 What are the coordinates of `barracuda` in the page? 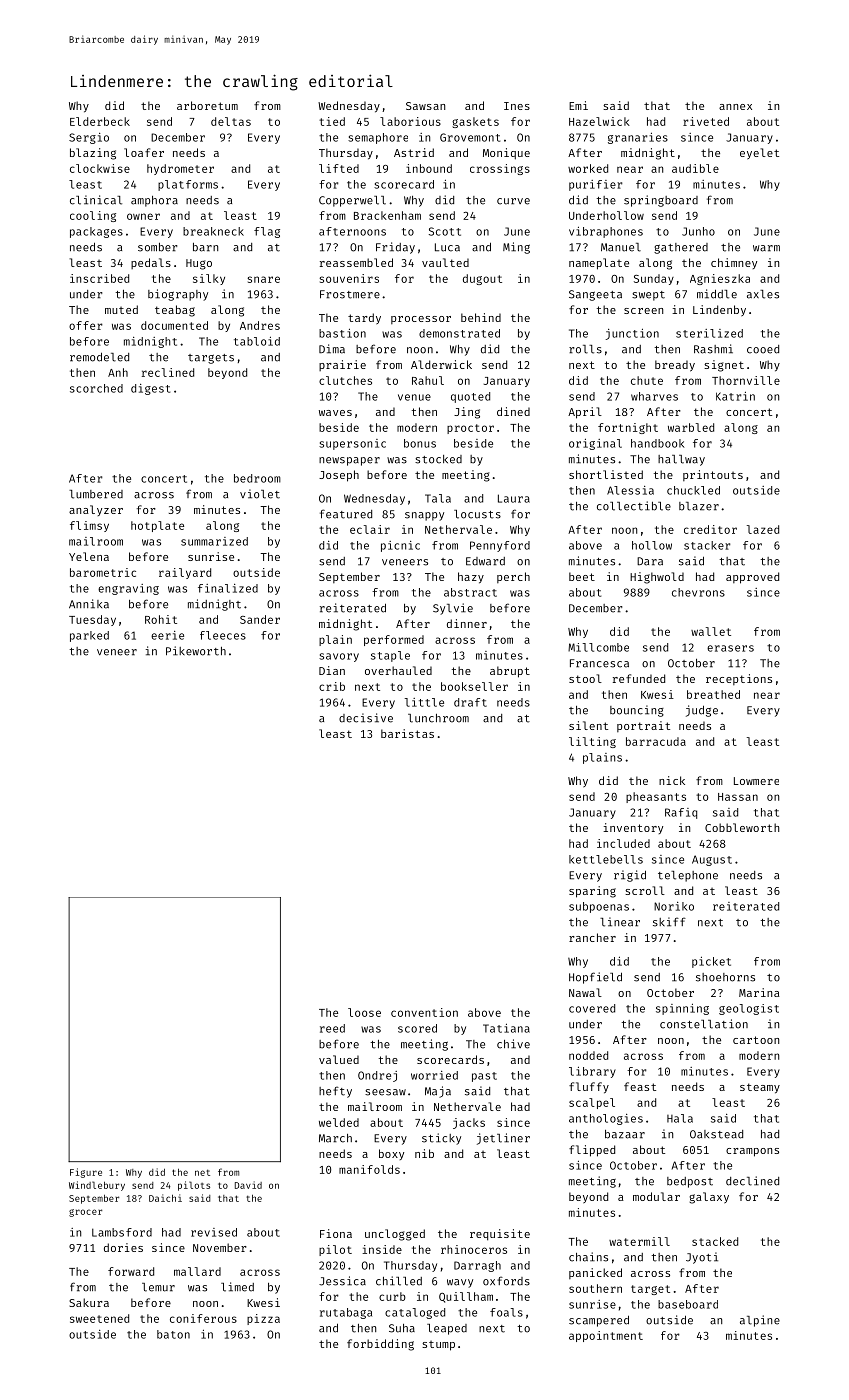 It's located at (656, 741).
